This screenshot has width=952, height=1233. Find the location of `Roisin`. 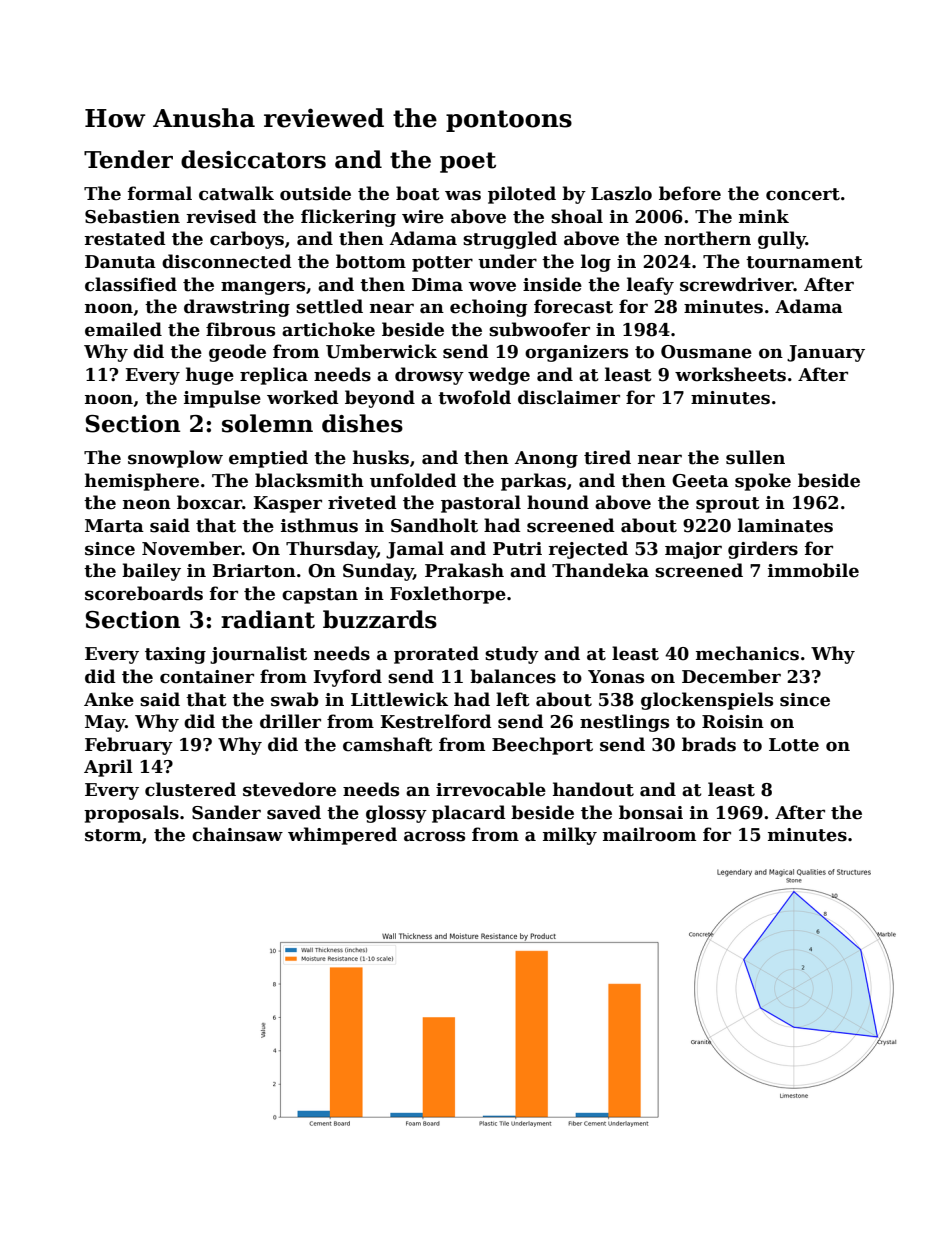

Roisin is located at coordinates (733, 722).
